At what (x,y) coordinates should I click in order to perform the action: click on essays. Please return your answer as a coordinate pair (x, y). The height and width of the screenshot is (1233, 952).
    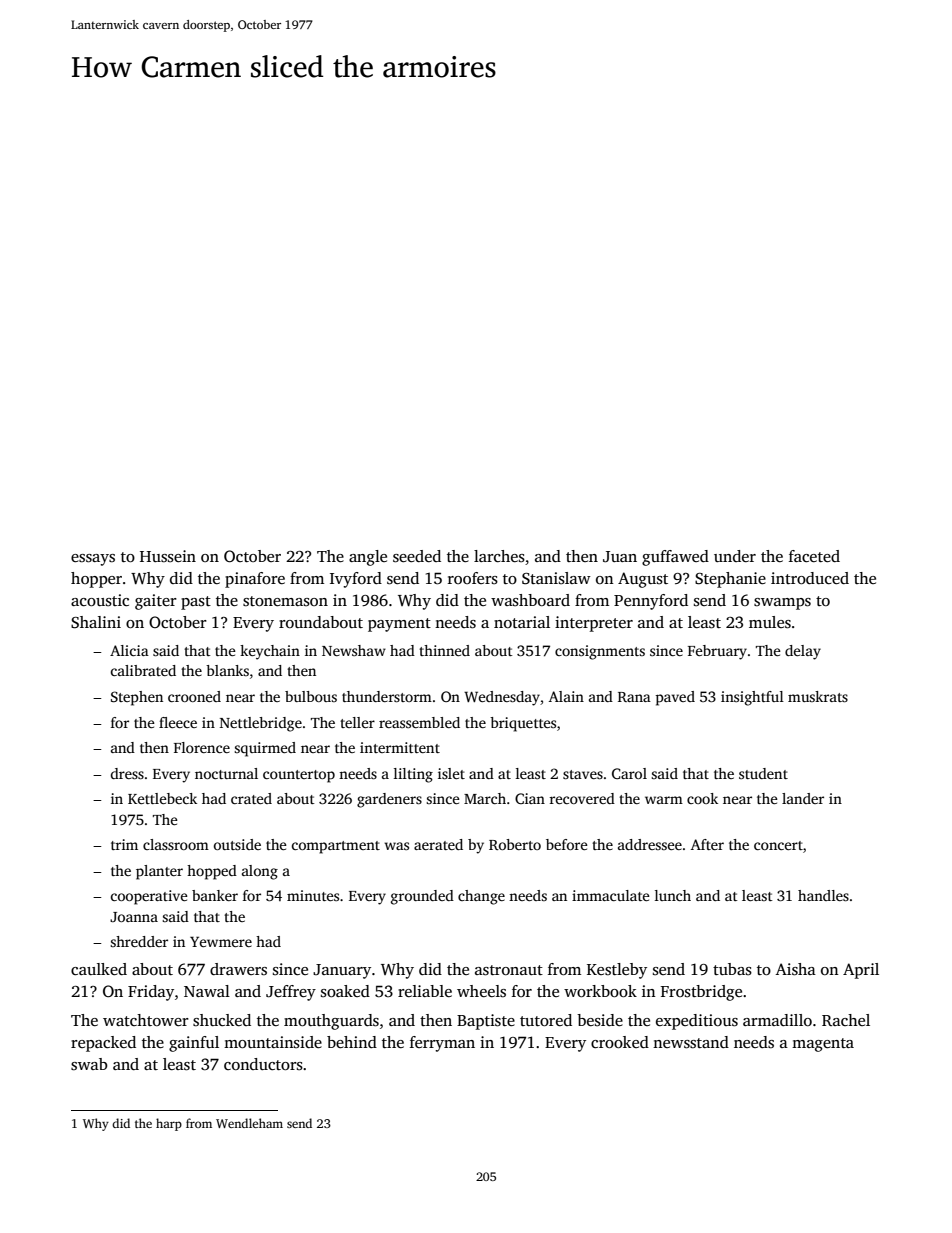
    Looking at the image, I should click on (93, 560).
